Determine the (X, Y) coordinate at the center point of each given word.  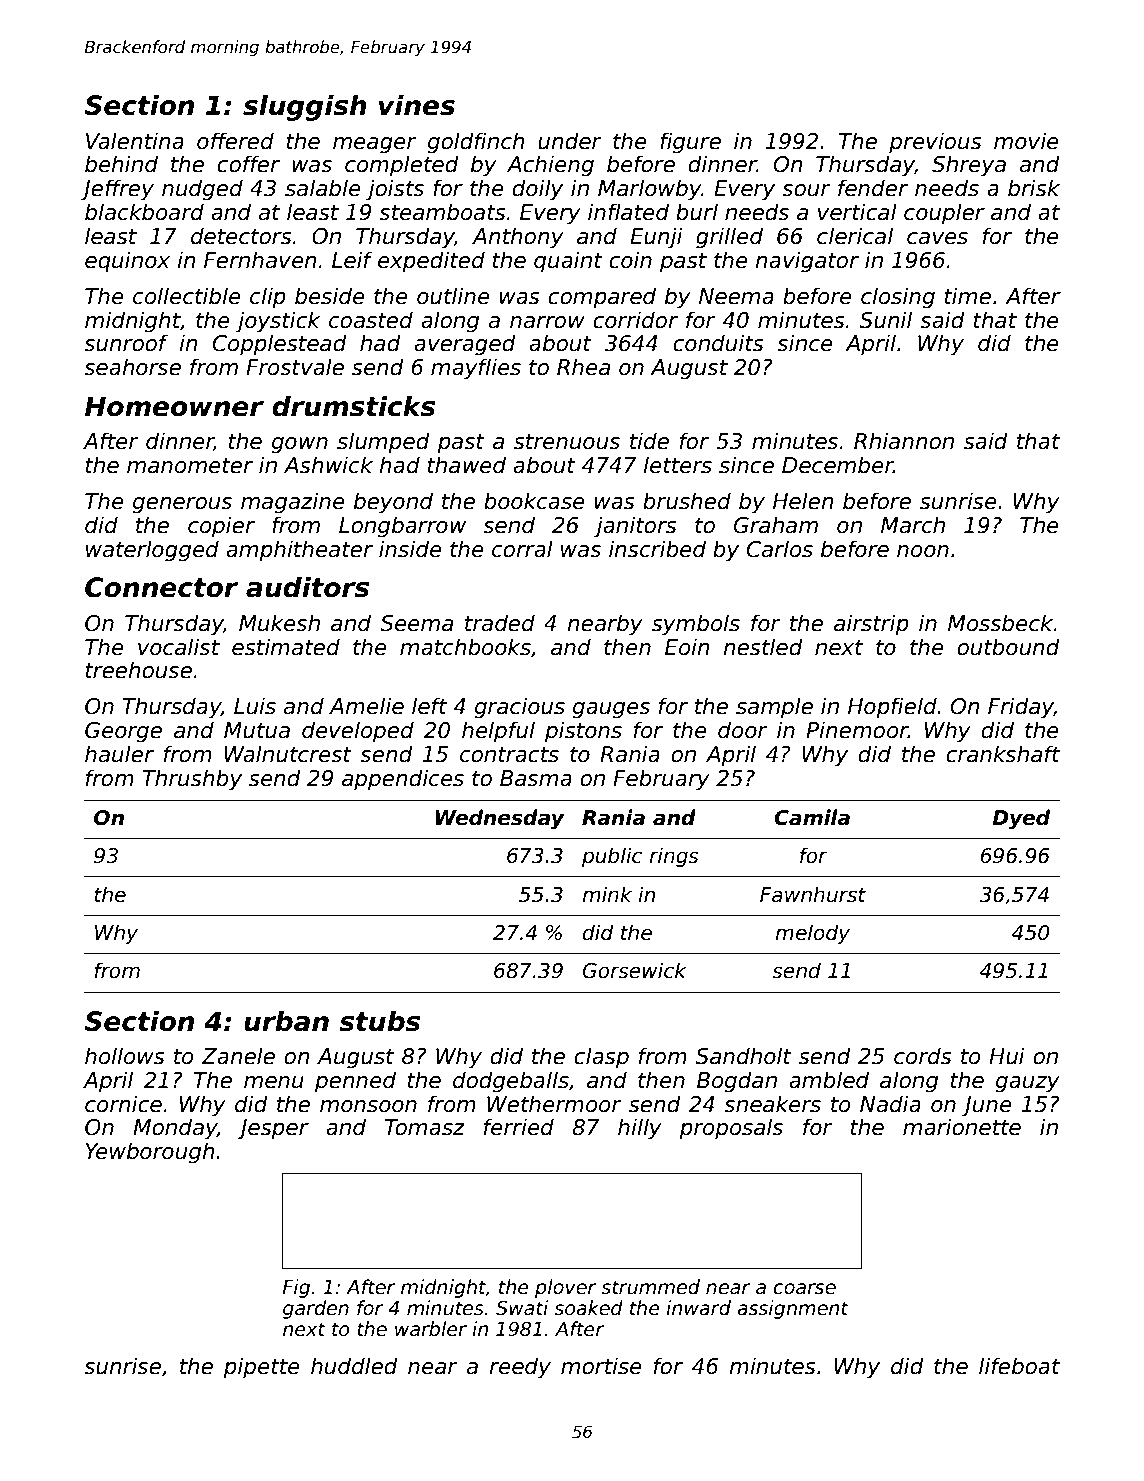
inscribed (657, 549)
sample (774, 708)
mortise (601, 1366)
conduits (718, 343)
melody (812, 934)
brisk (1034, 188)
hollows (125, 1056)
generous (182, 505)
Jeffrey (117, 190)
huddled (354, 1366)
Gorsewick (634, 970)
